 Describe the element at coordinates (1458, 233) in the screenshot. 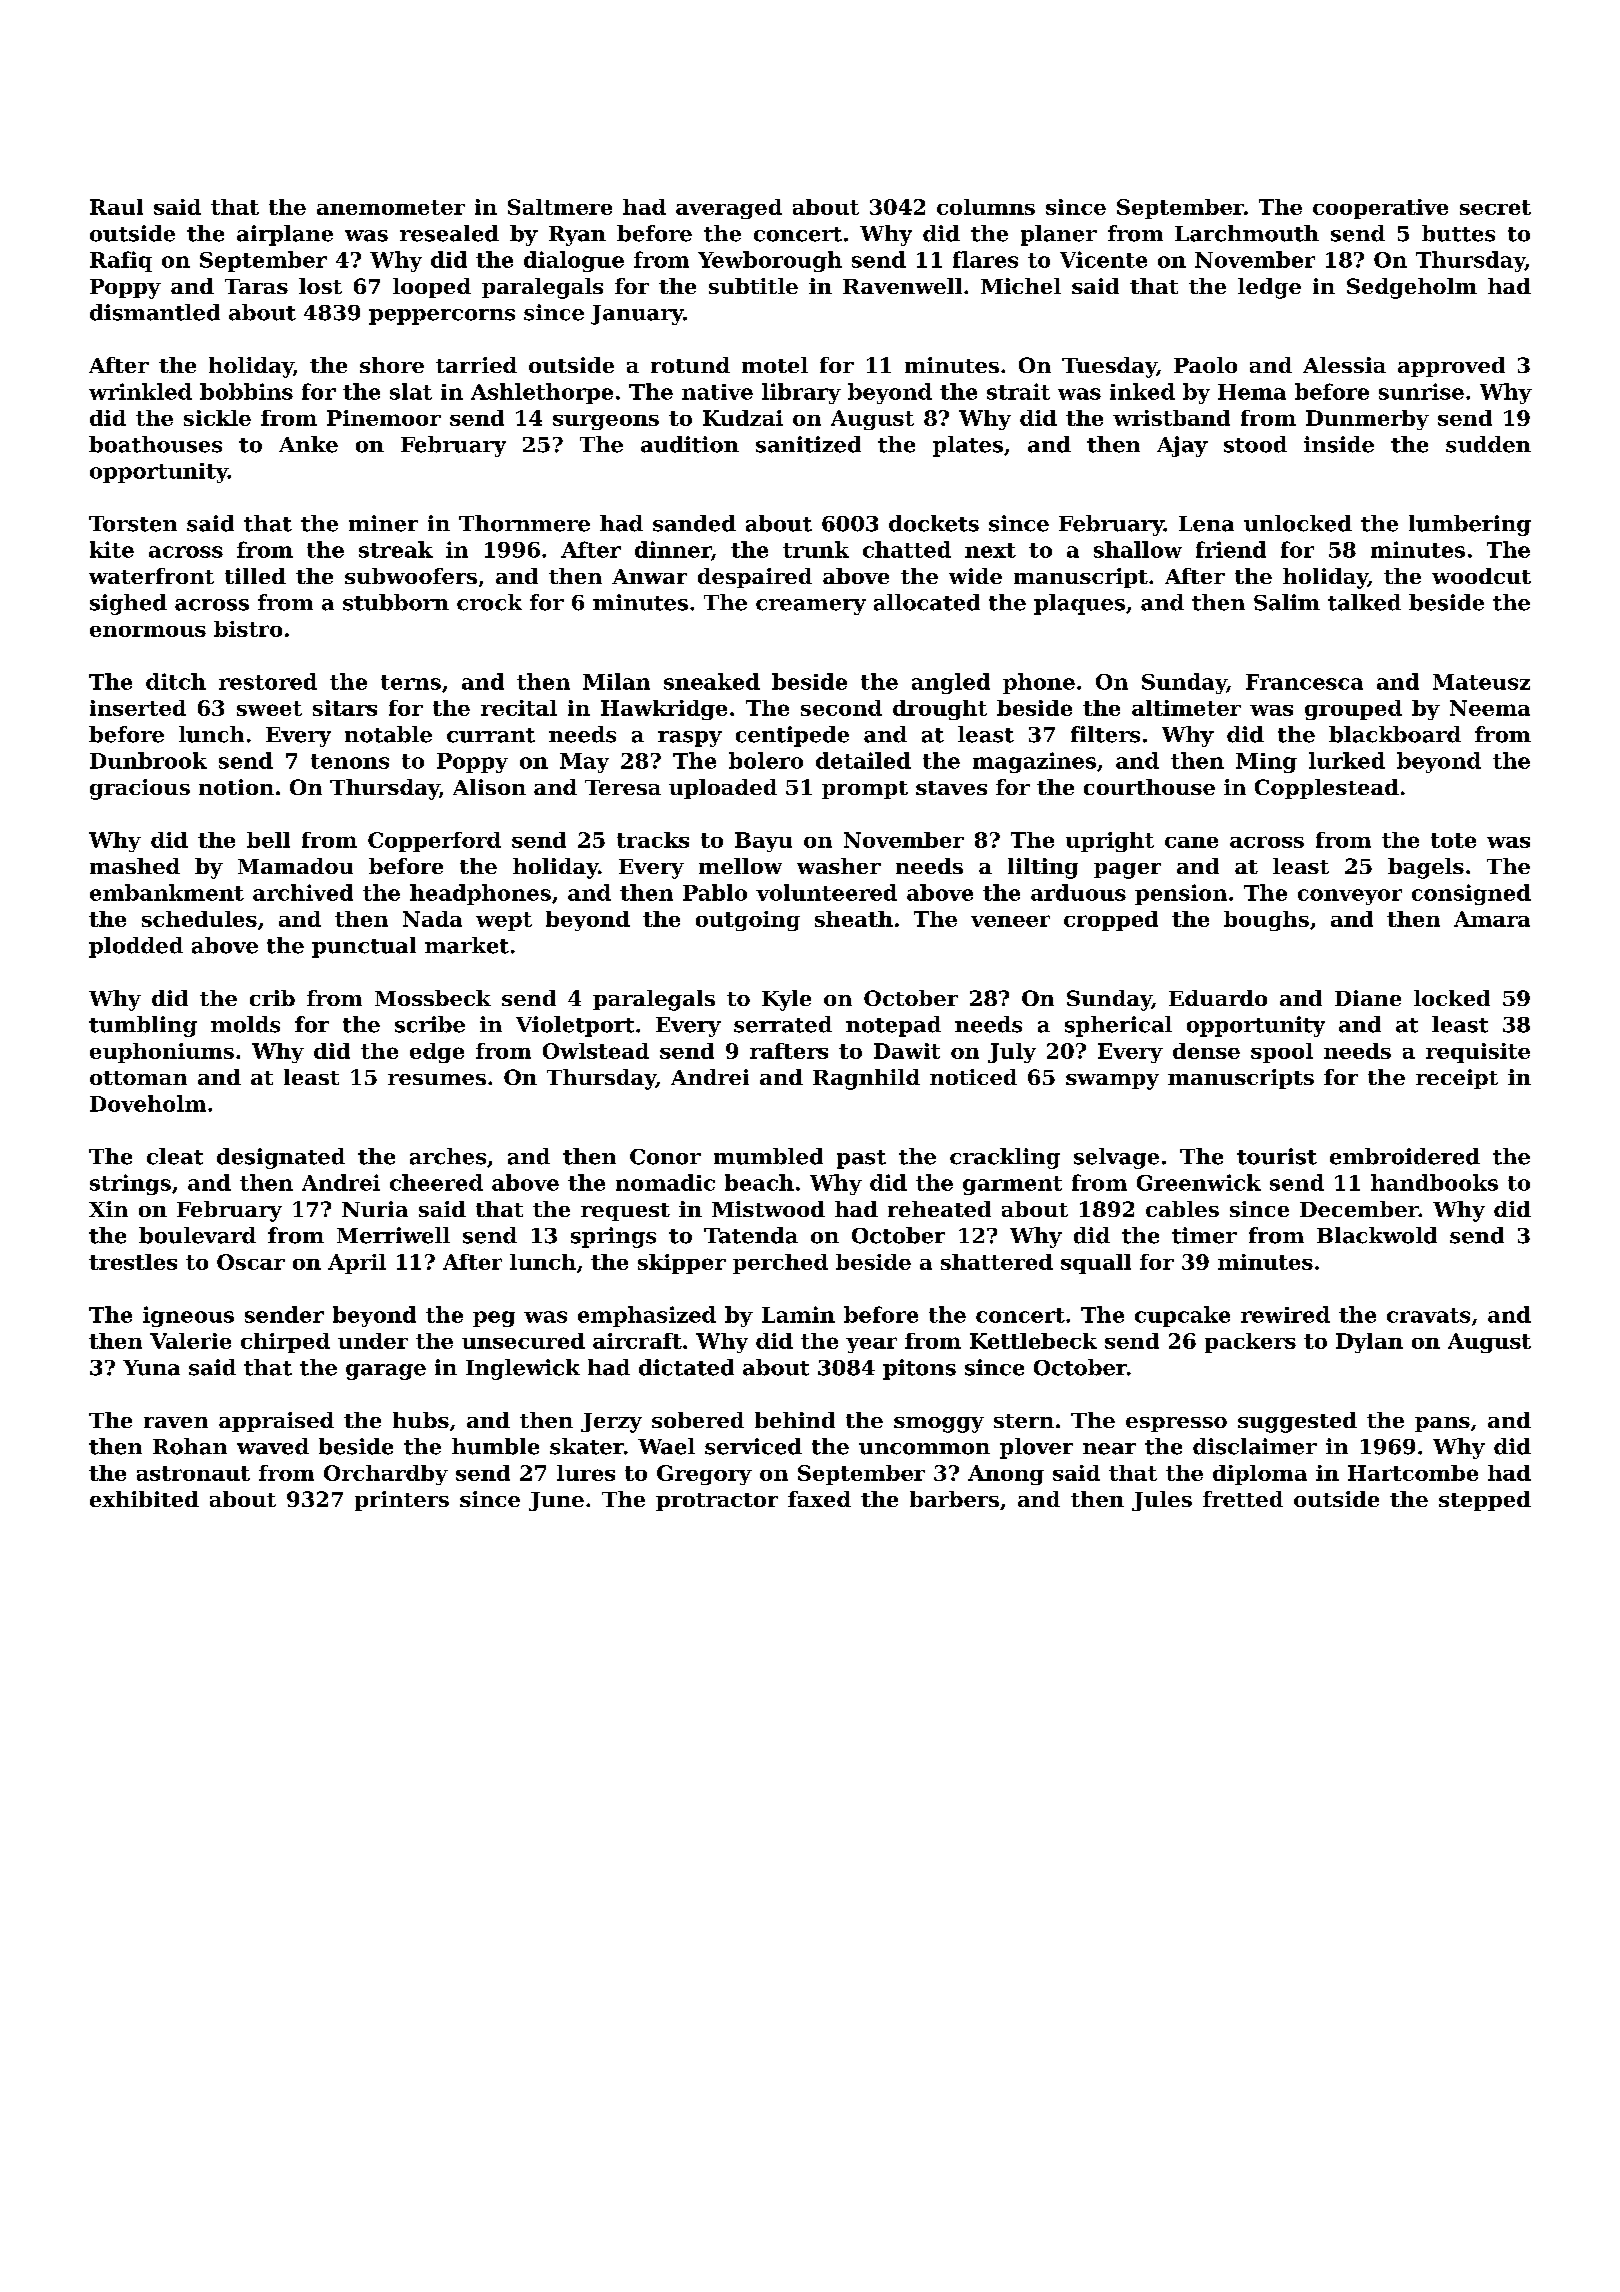

I see `buttes` at that location.
